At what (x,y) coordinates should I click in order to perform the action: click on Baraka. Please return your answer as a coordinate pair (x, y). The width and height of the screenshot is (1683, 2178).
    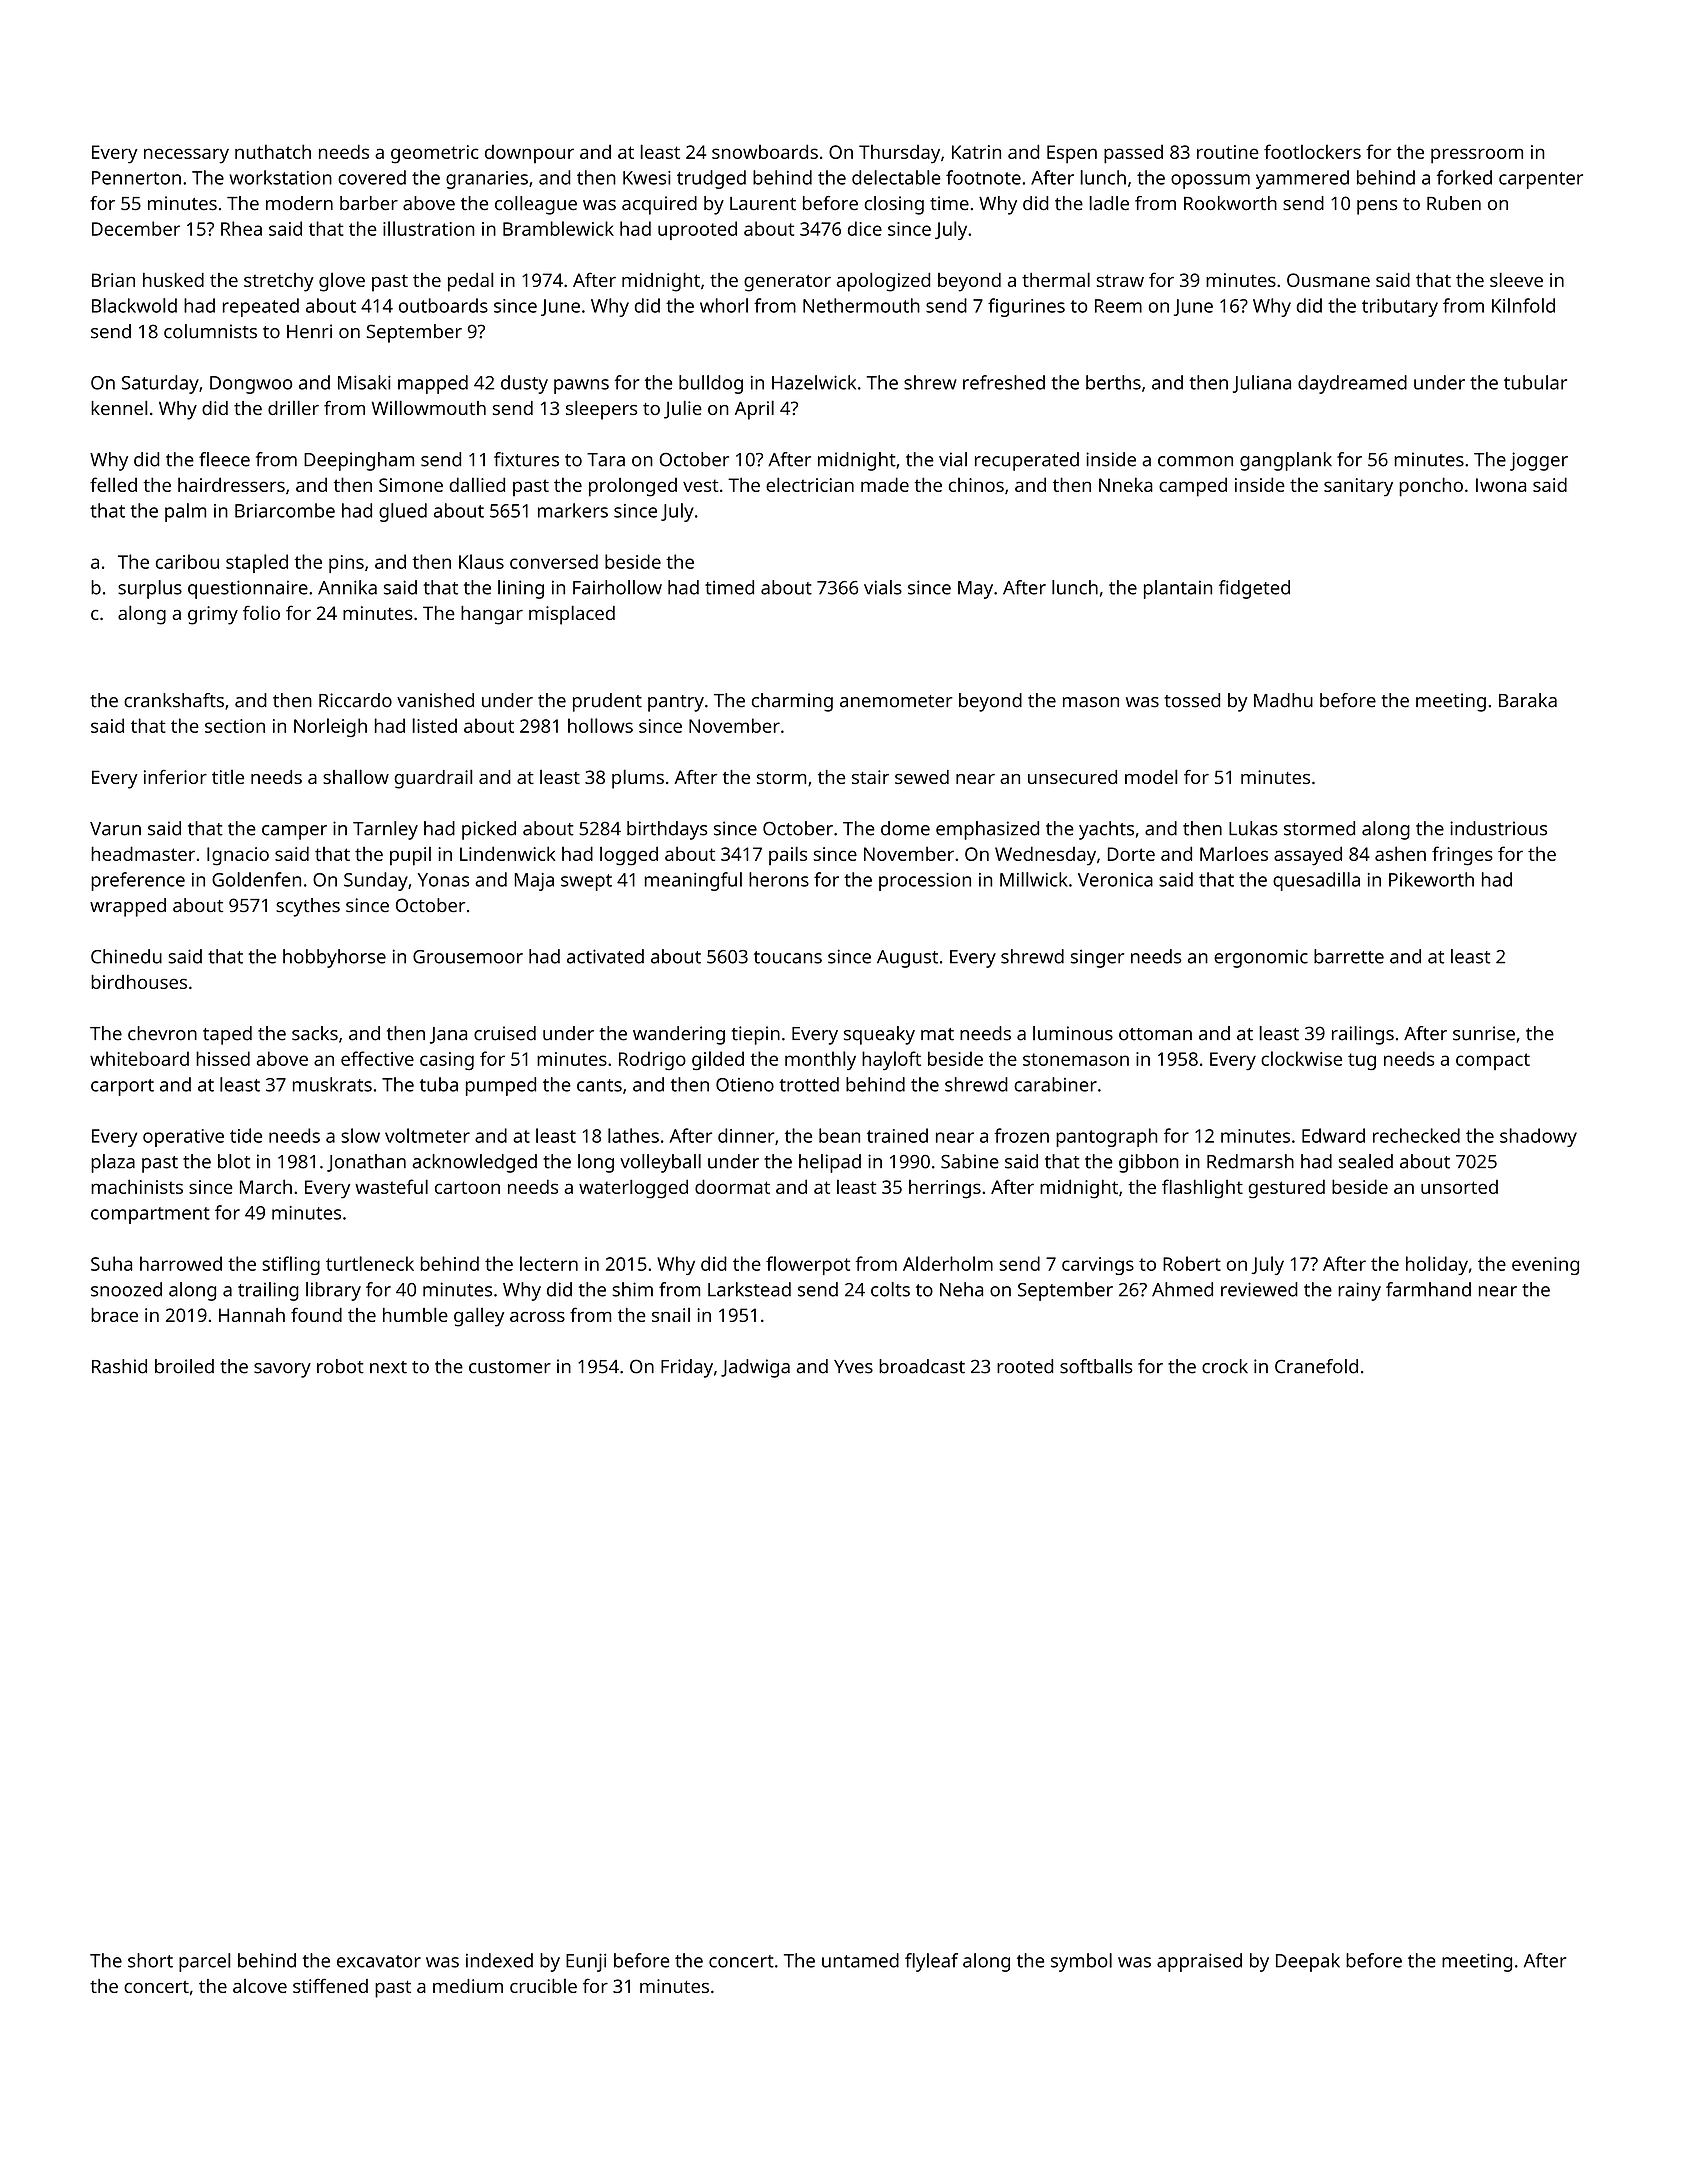
    Looking at the image, I should click on (1528, 700).
